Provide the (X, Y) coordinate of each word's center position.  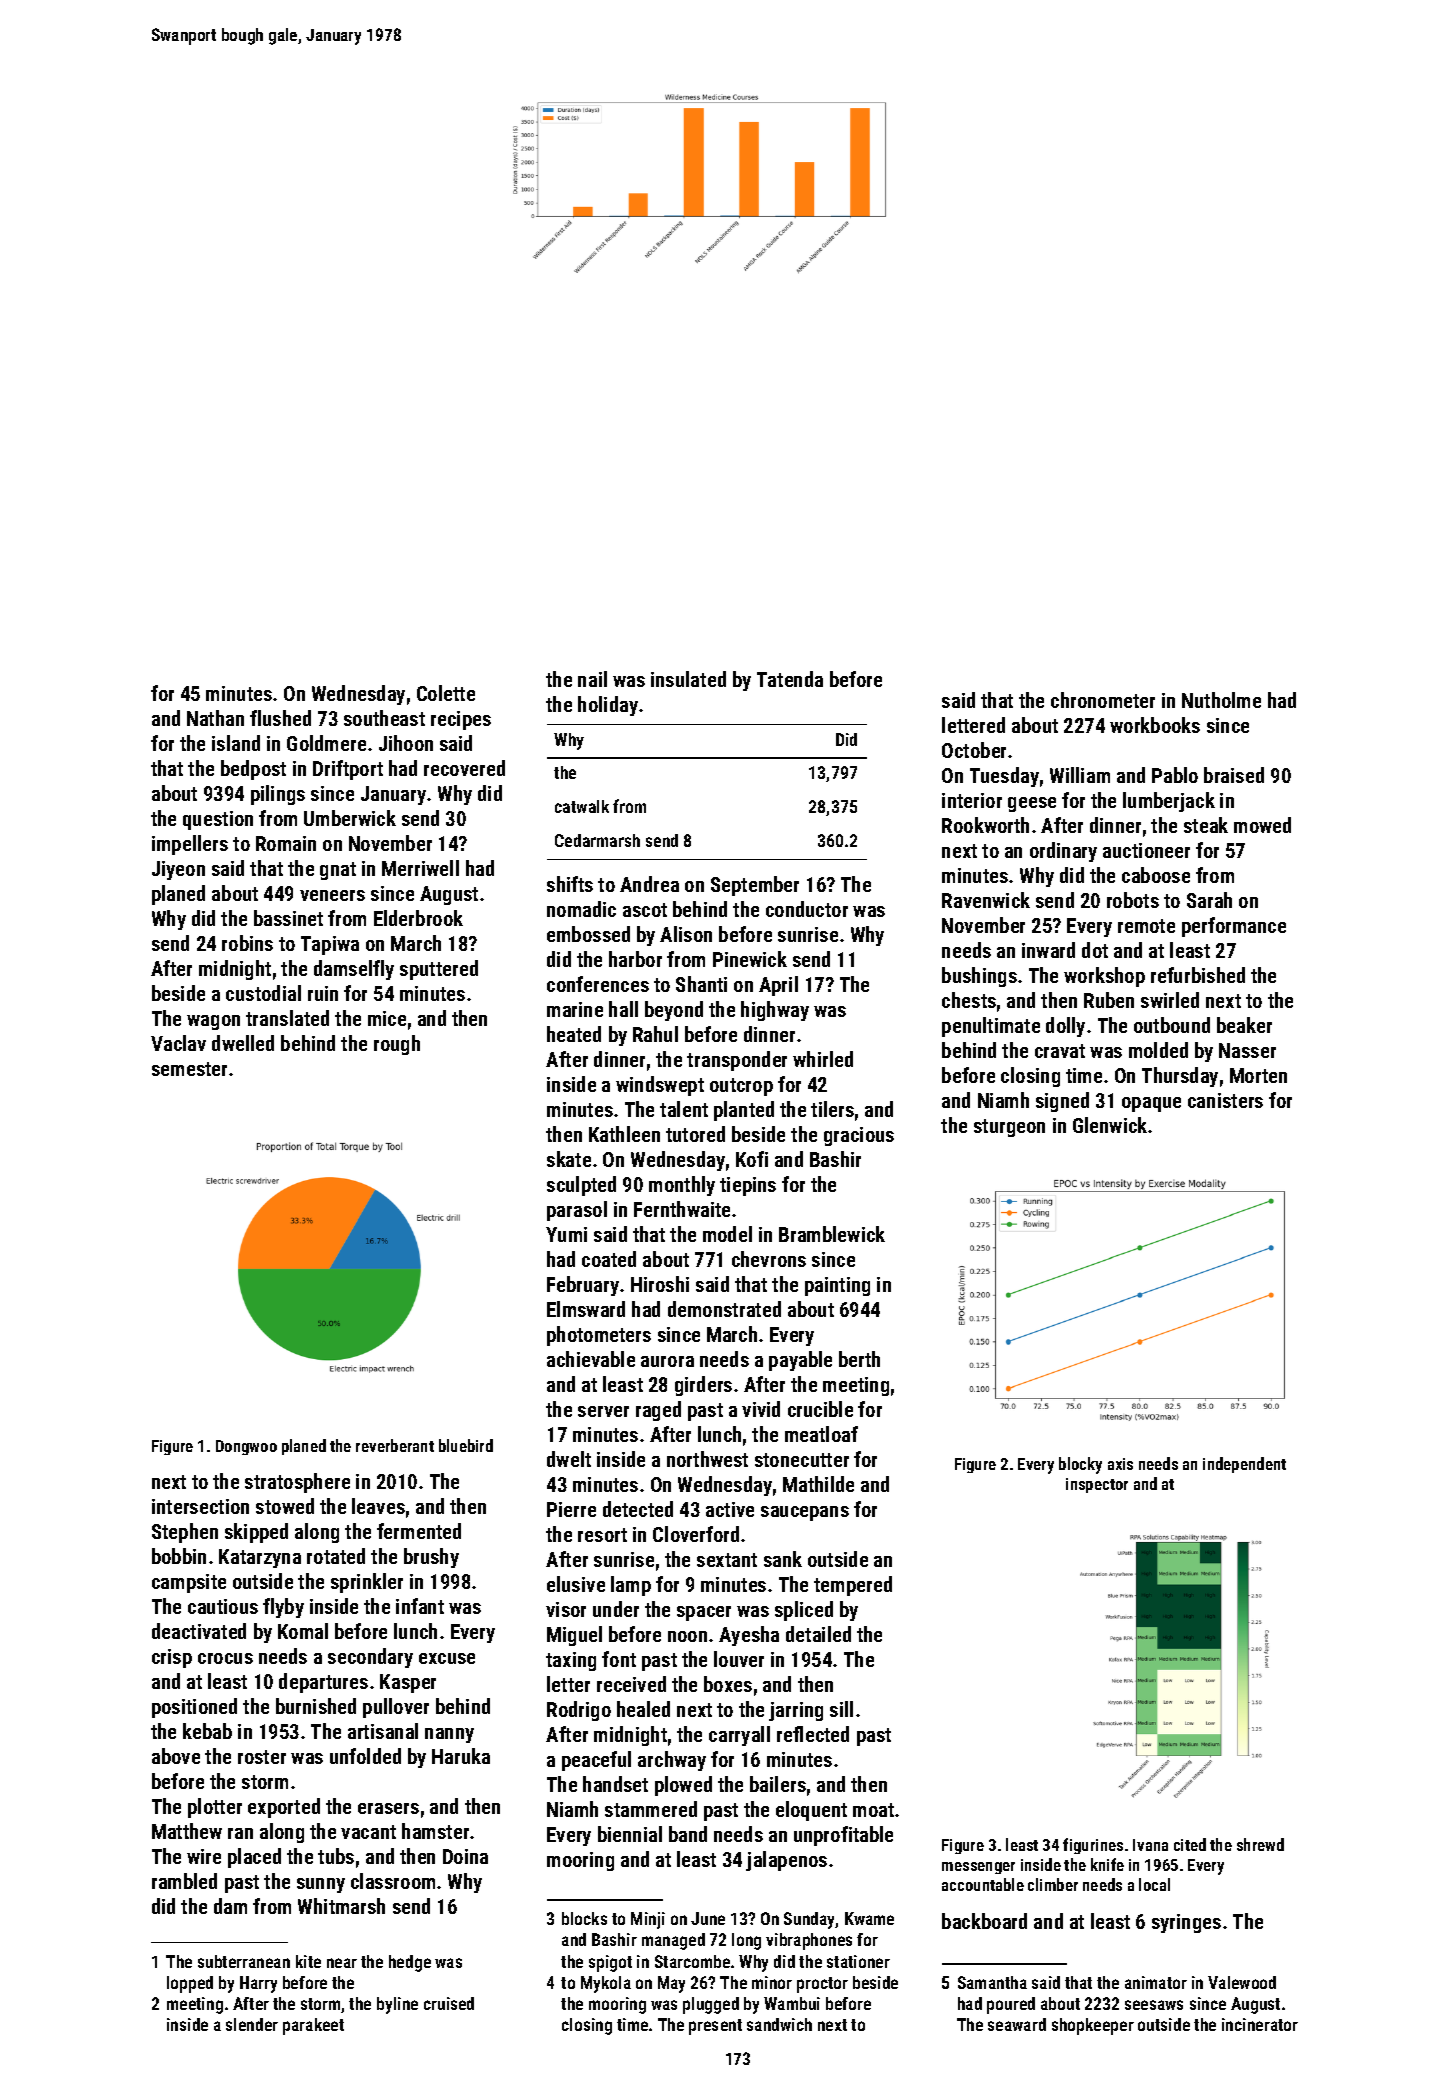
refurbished (1198, 975)
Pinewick (750, 959)
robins (247, 943)
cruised (449, 2003)
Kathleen (624, 1134)
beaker (1244, 1025)
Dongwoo (246, 1447)
